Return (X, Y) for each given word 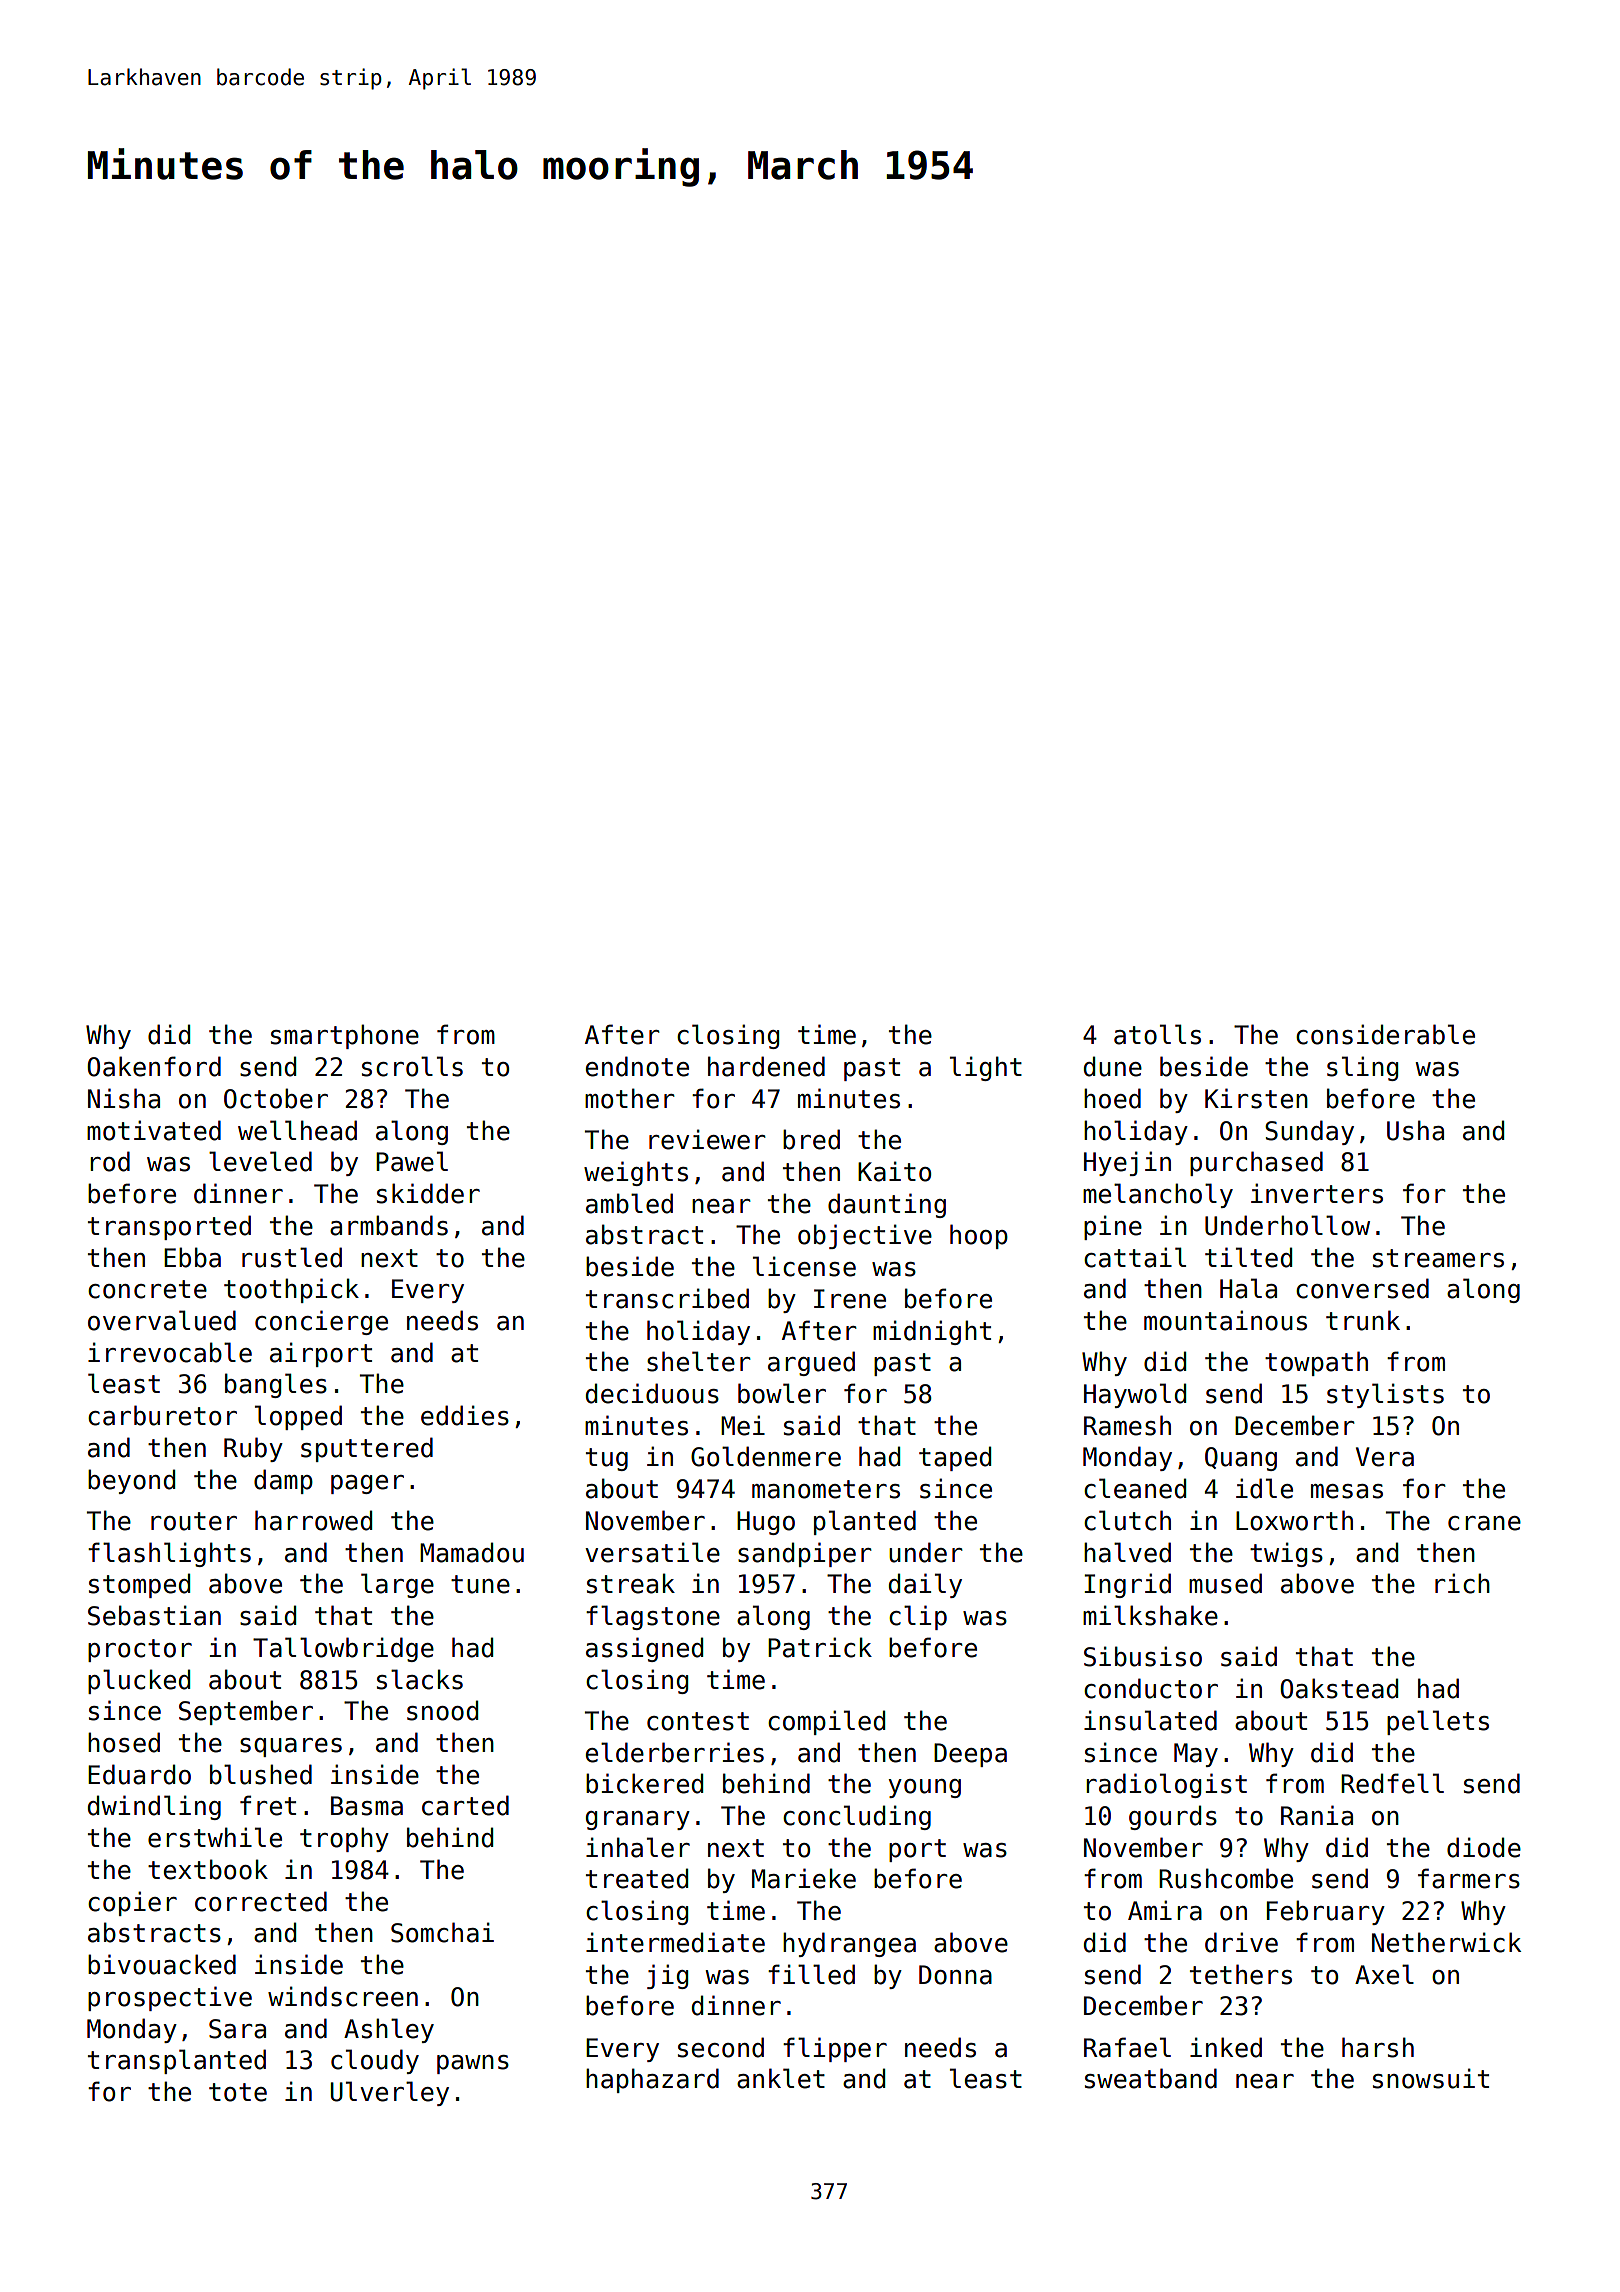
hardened (766, 1066)
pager (367, 1484)
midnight (932, 1332)
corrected (261, 1901)
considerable (1385, 1034)
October (276, 1098)
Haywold (1135, 1395)
